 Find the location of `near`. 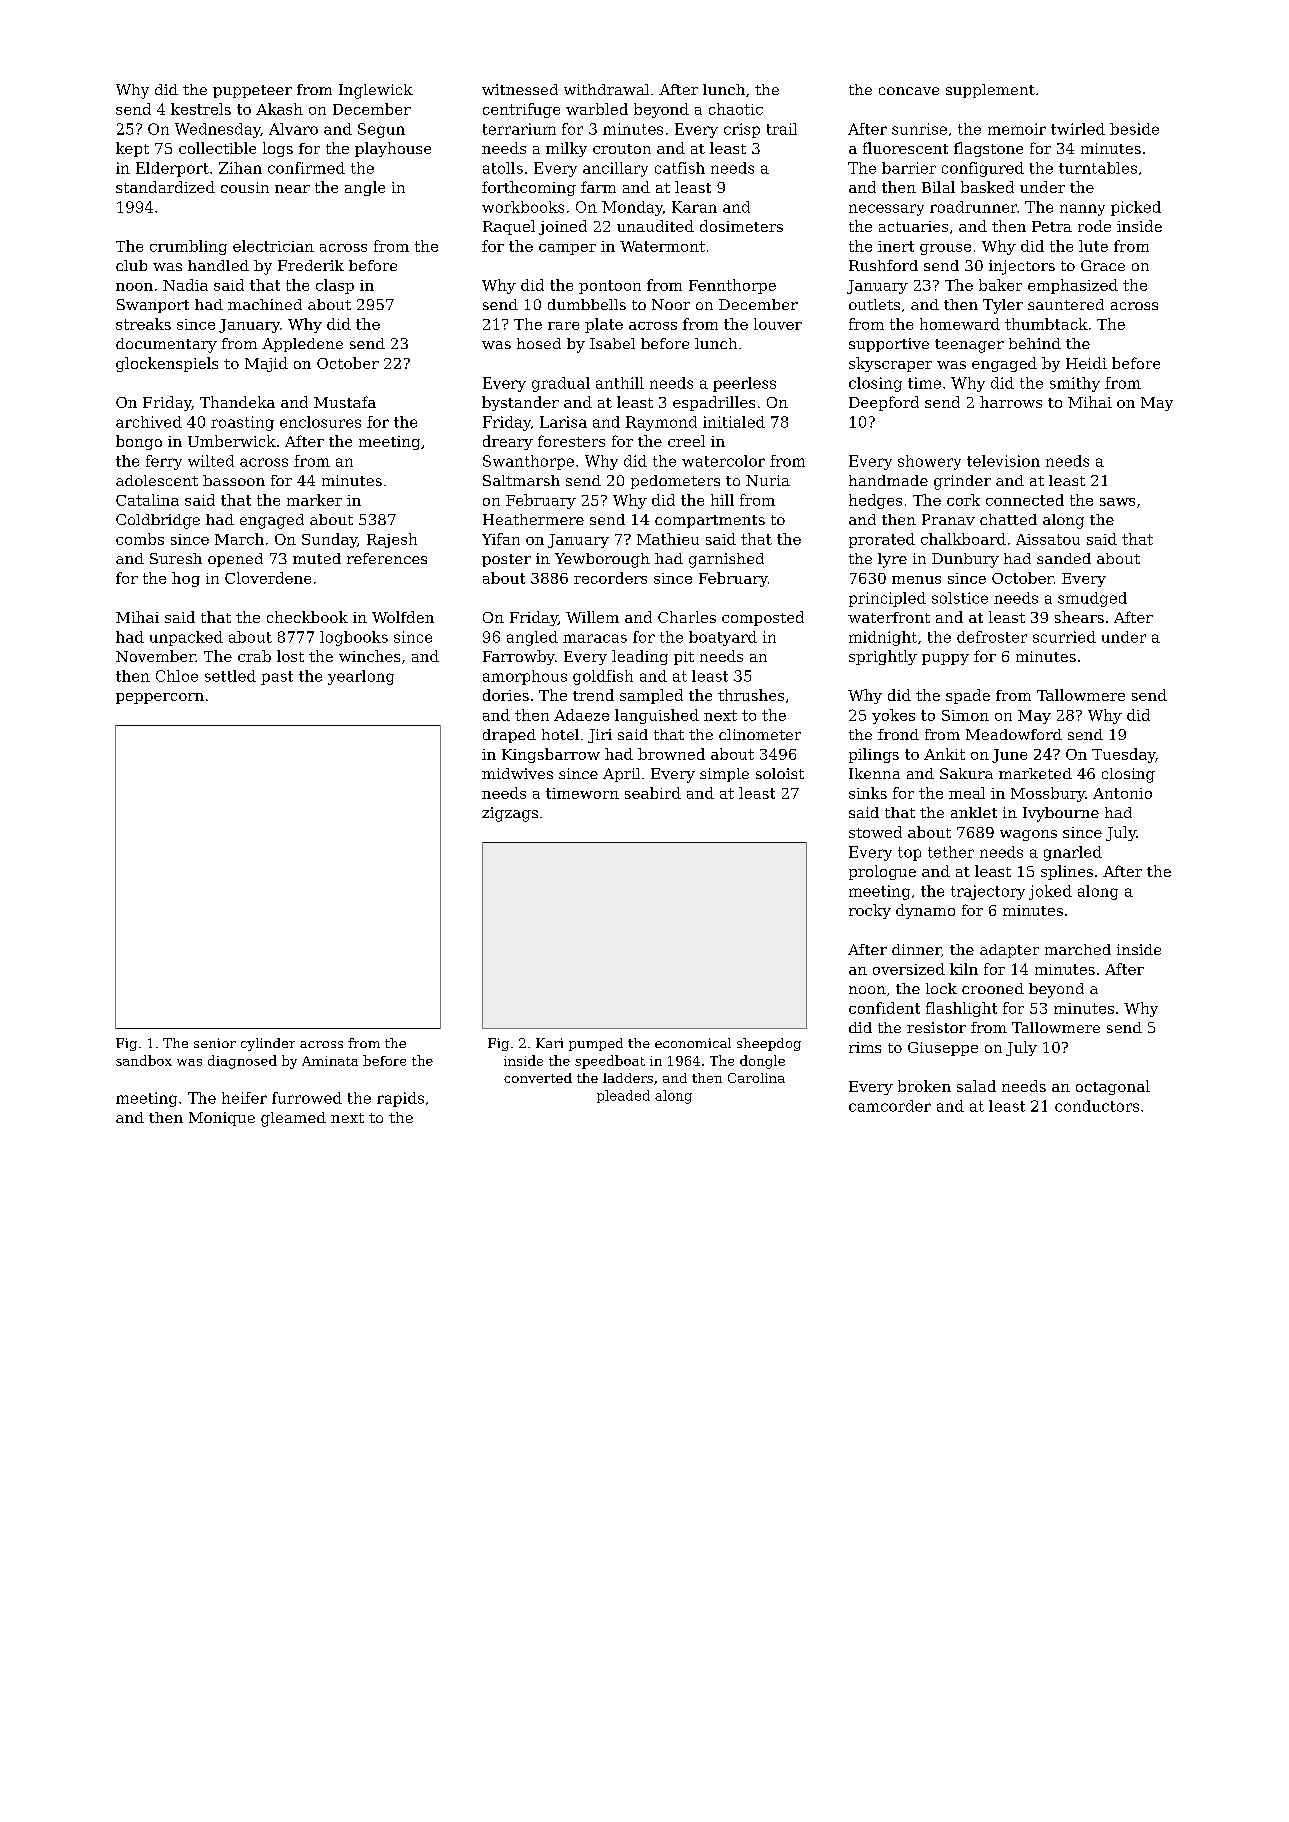

near is located at coordinates (292, 189).
